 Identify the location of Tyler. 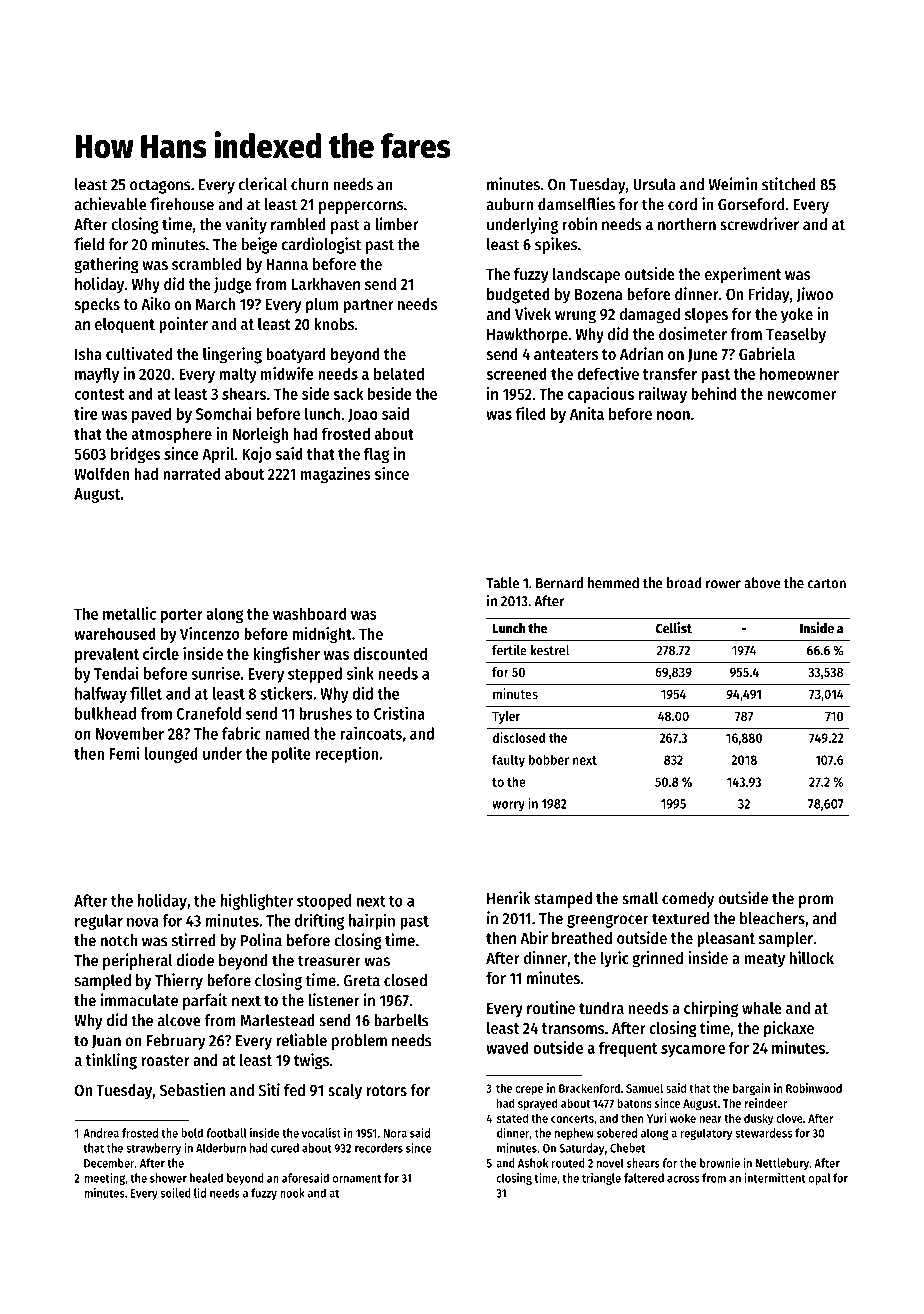
(506, 717).
